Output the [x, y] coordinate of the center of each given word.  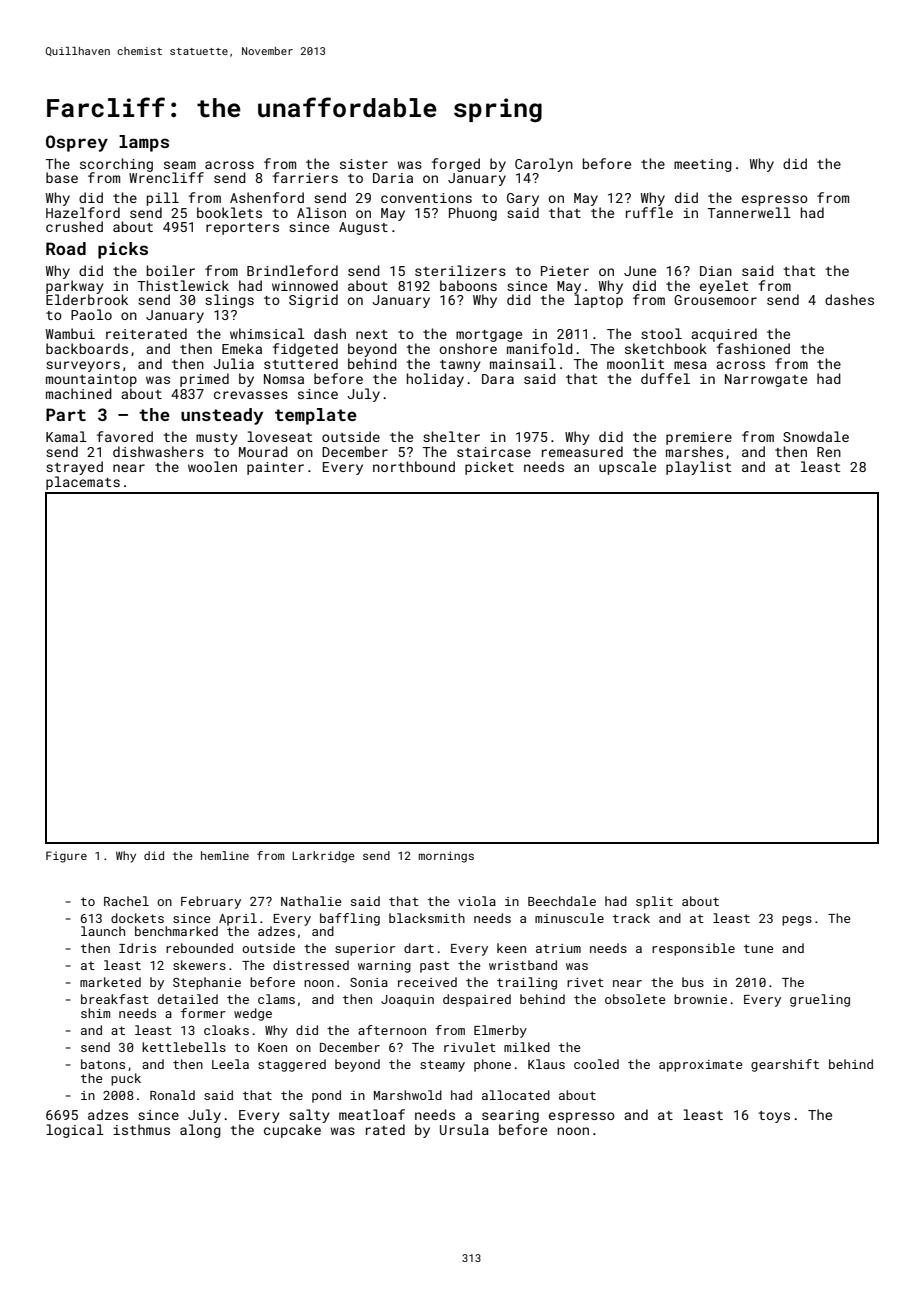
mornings [446, 857]
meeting [703, 165]
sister [364, 164]
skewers [199, 965]
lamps [144, 143]
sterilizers [460, 270]
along [200, 1131]
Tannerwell [749, 212]
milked [527, 1047]
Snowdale [816, 436]
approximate [701, 1066]
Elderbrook [87, 299]
